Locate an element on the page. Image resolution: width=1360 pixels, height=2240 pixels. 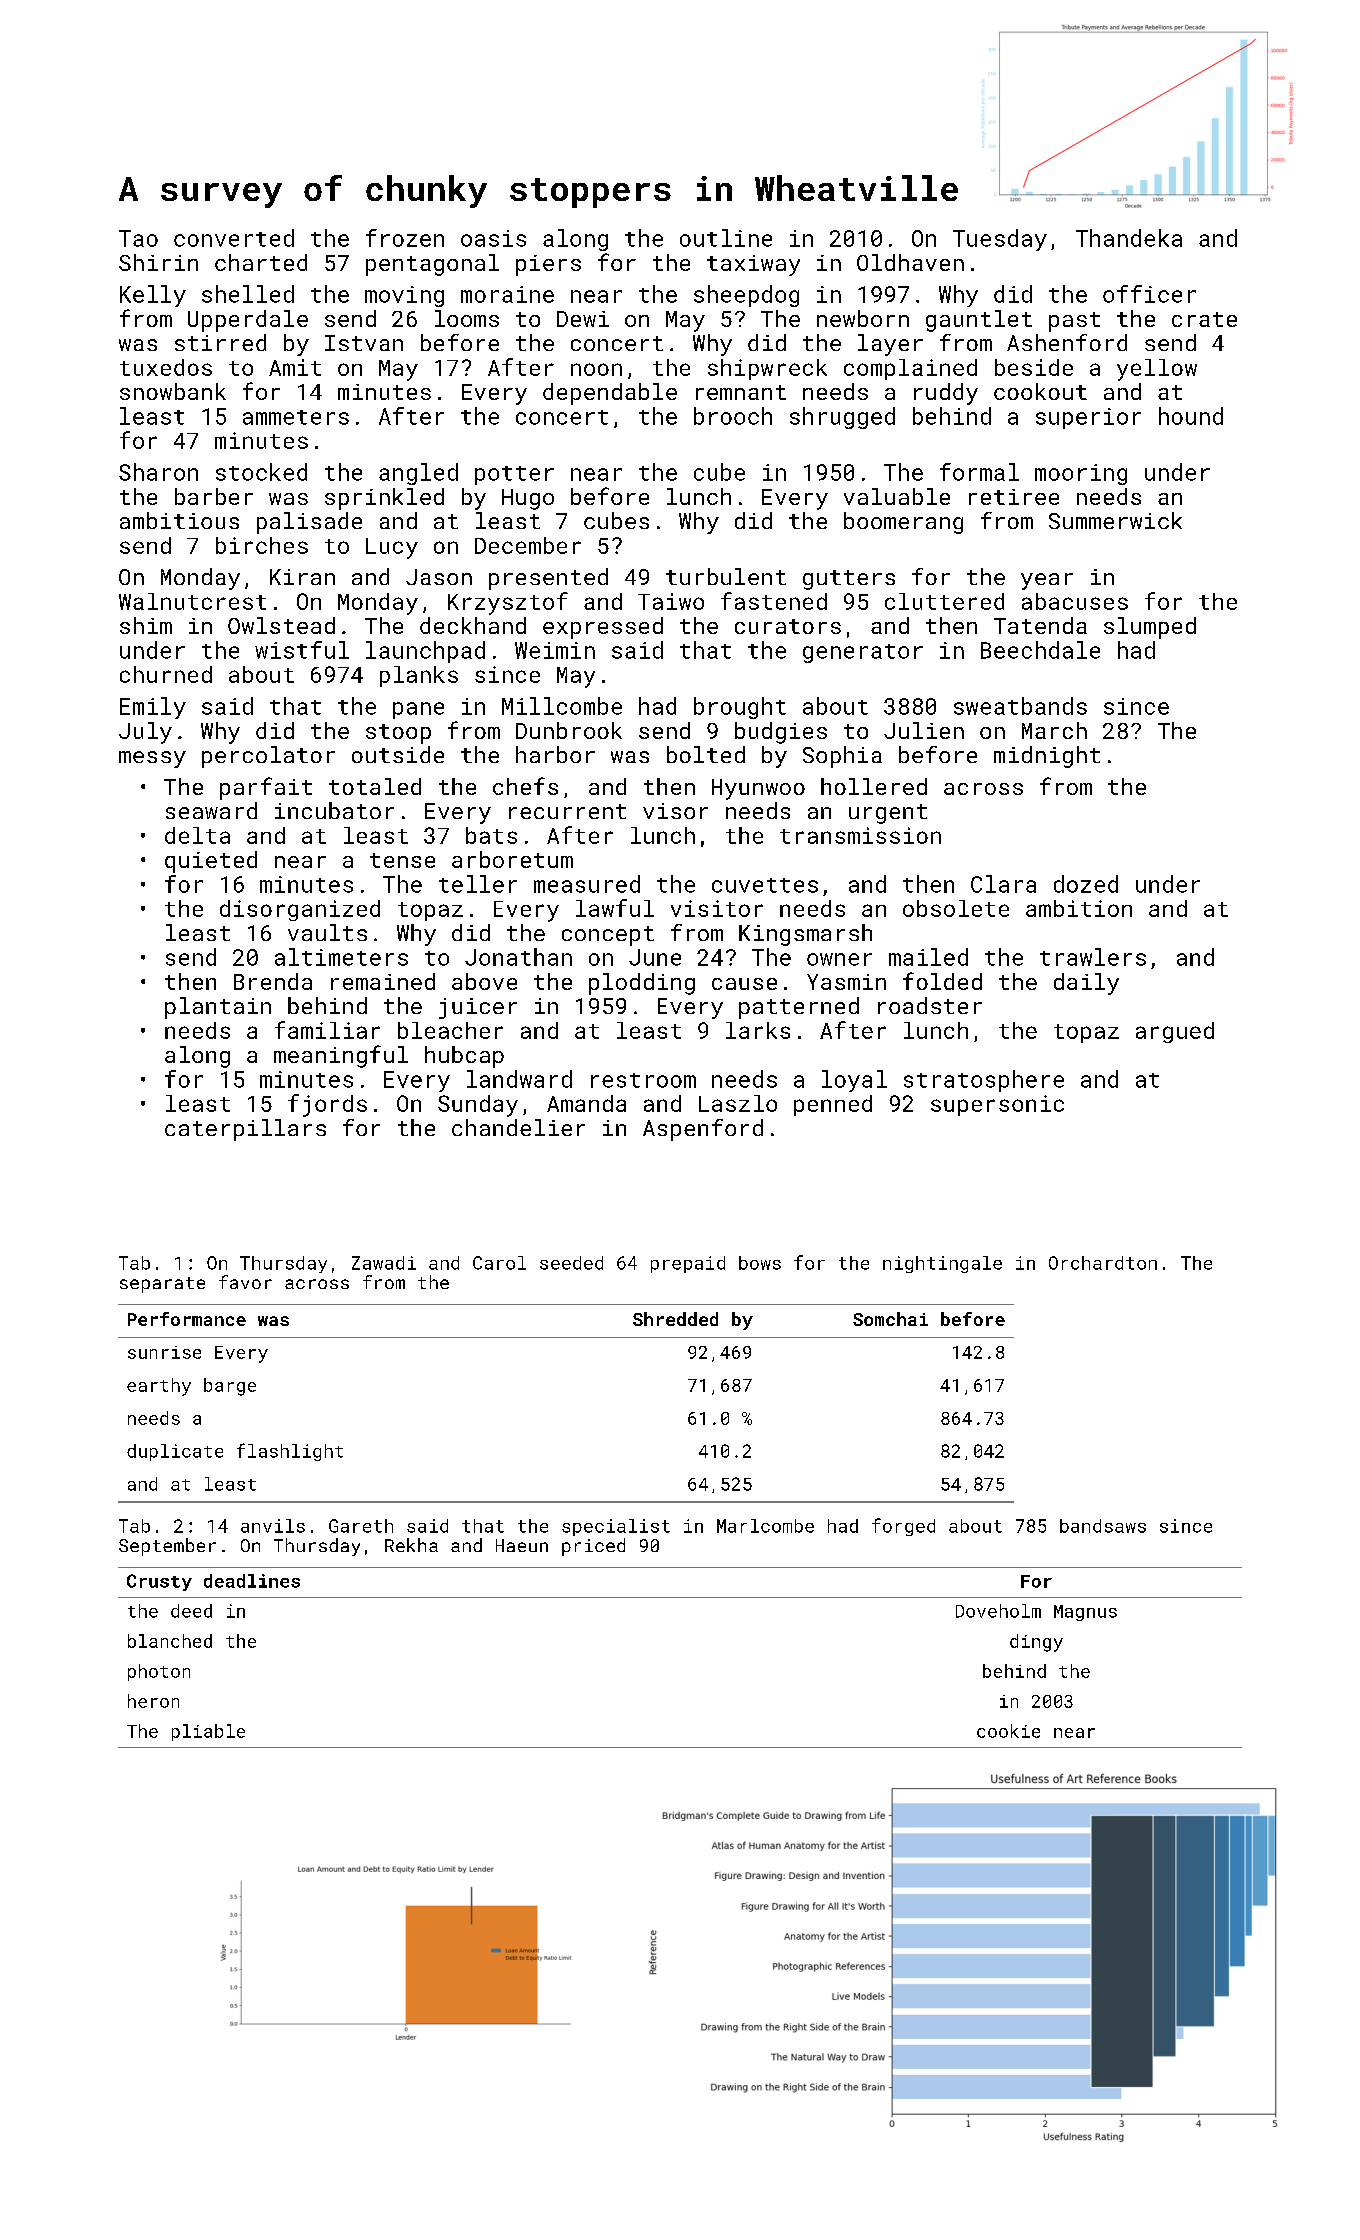
frozen is located at coordinates (405, 238).
